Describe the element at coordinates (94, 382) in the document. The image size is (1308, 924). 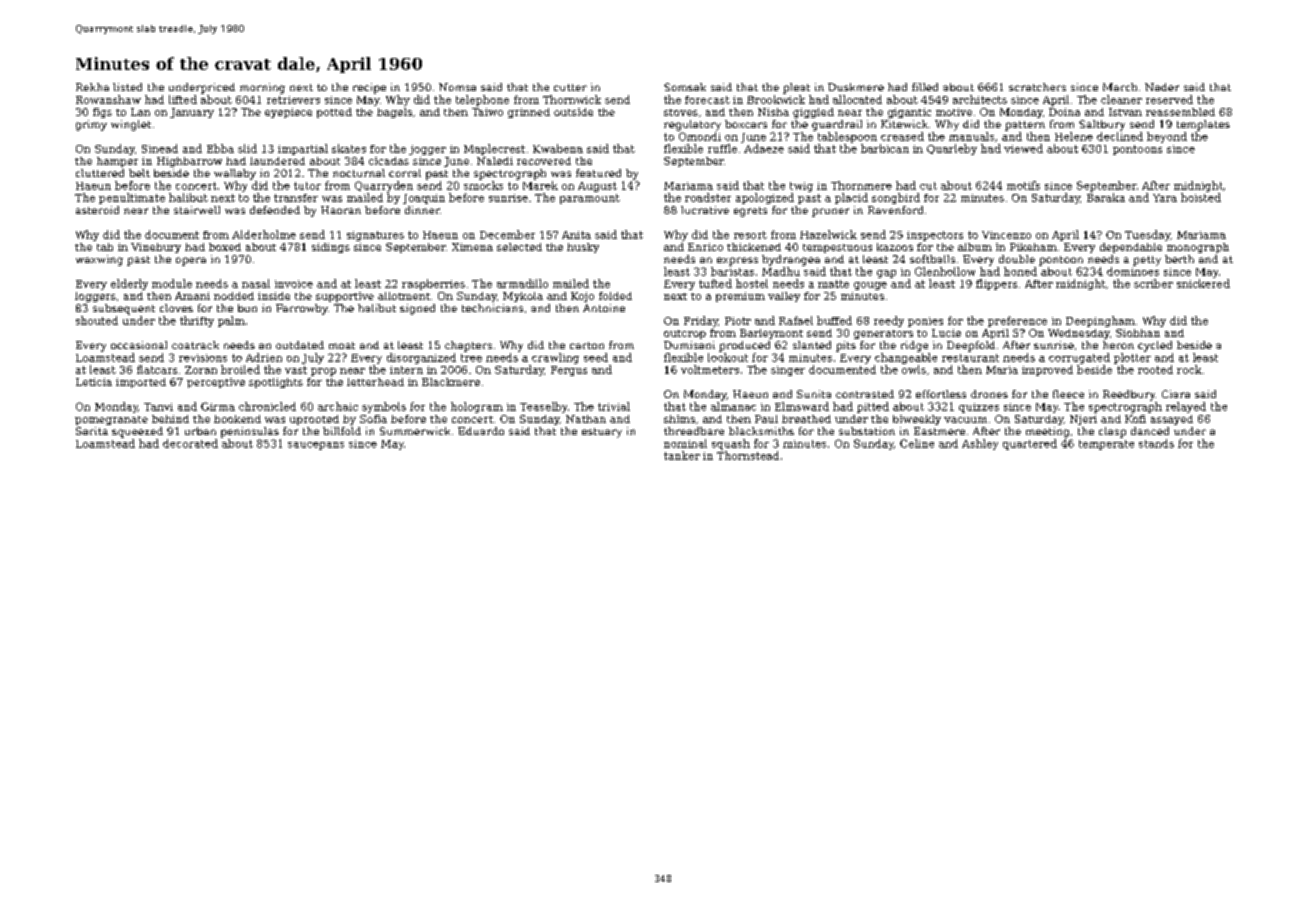
I see `Leticia` at that location.
